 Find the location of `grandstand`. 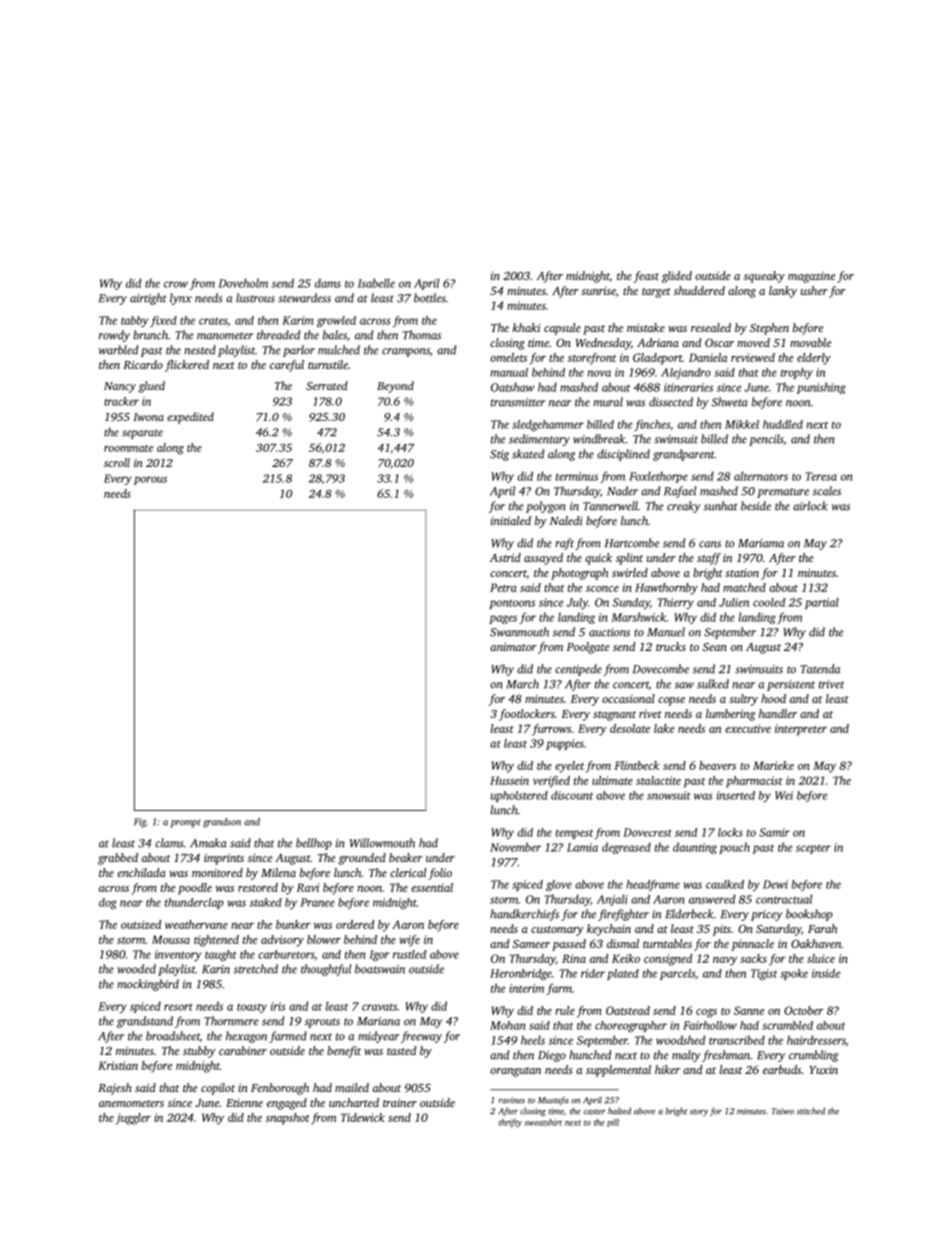

grandstand is located at coordinates (145, 1022).
